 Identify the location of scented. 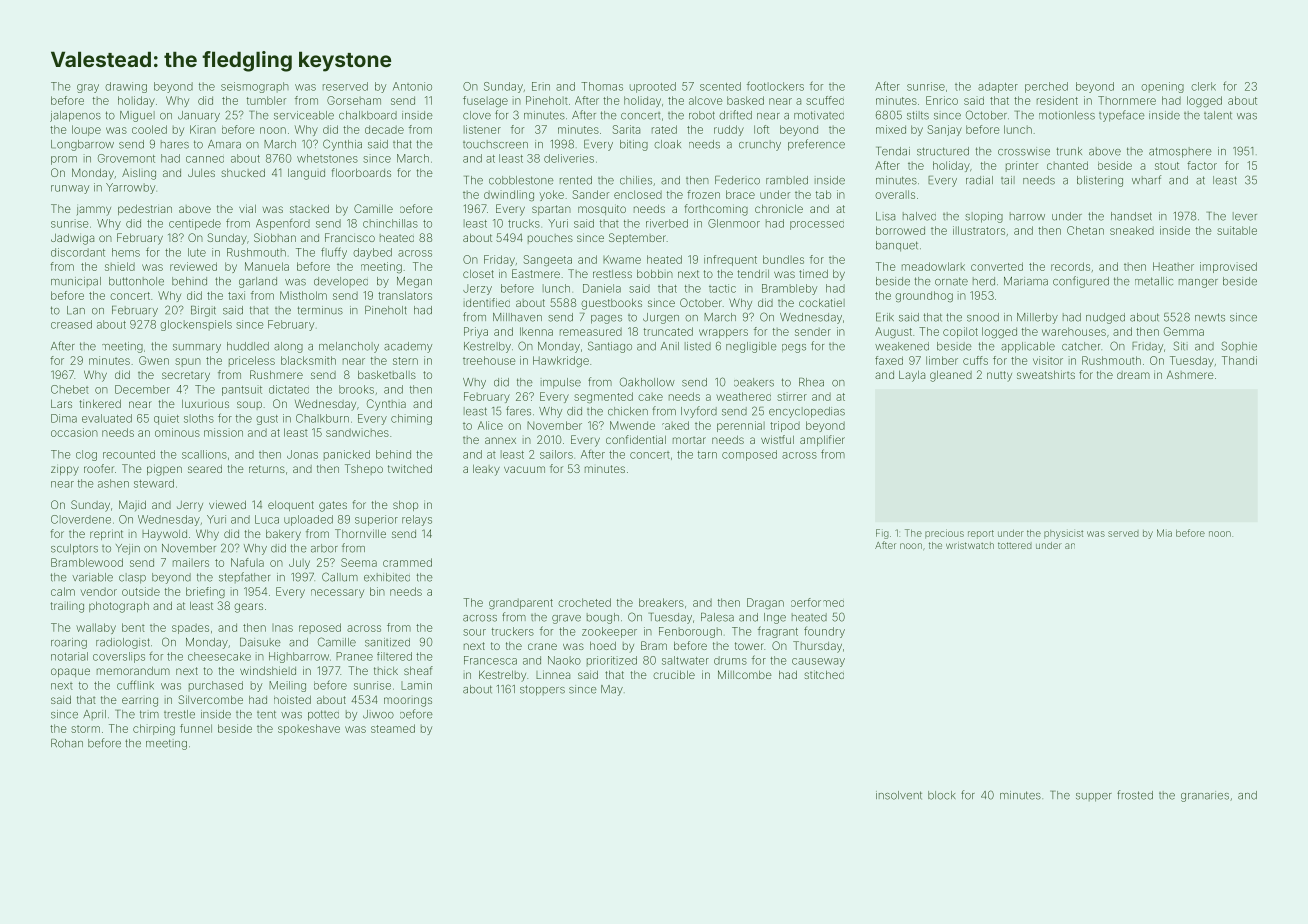
(720, 86).
